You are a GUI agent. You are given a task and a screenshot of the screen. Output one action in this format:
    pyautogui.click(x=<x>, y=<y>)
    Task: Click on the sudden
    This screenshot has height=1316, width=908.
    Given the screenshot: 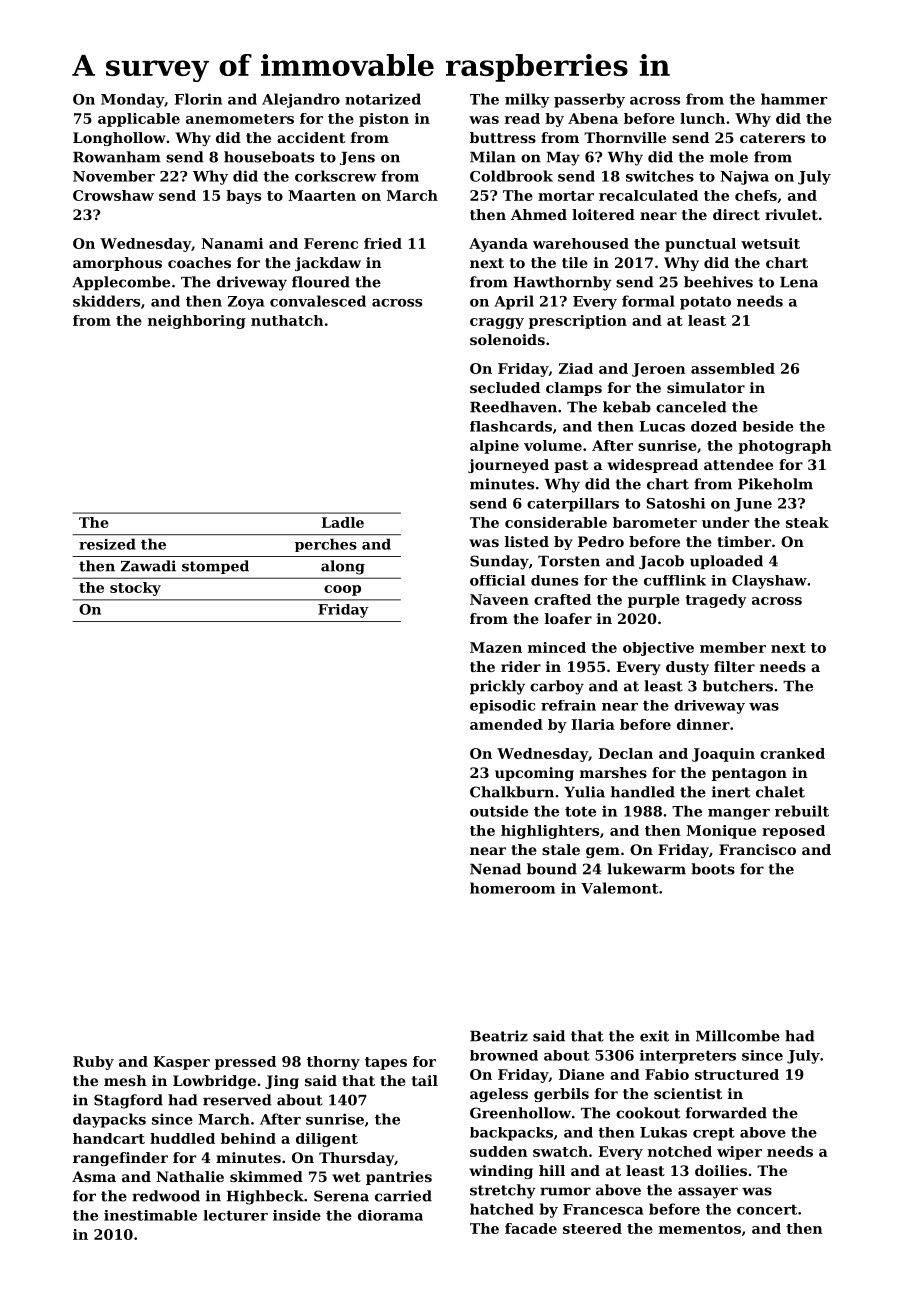 What is the action you would take?
    pyautogui.click(x=499, y=1151)
